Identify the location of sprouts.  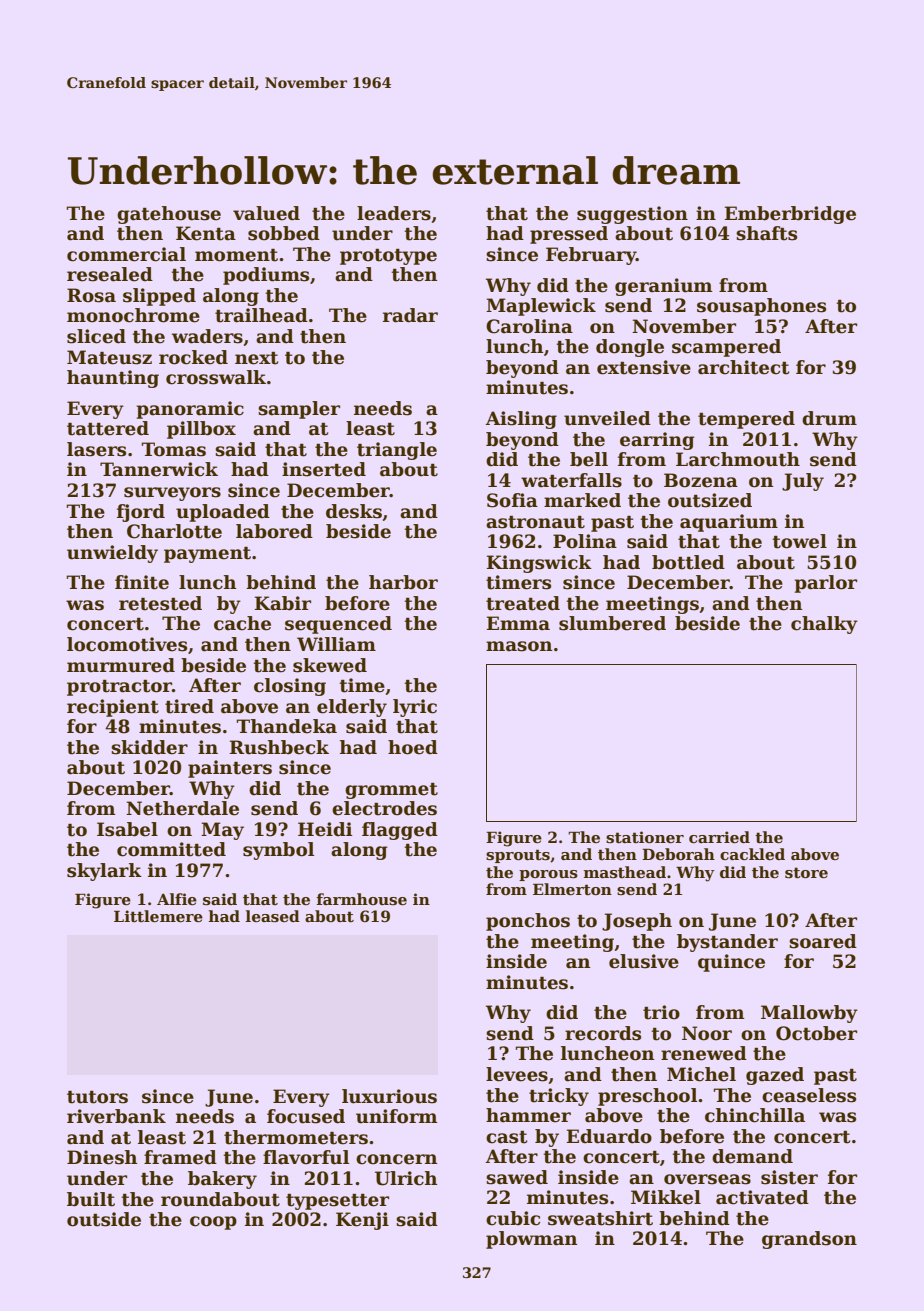
(518, 856).
